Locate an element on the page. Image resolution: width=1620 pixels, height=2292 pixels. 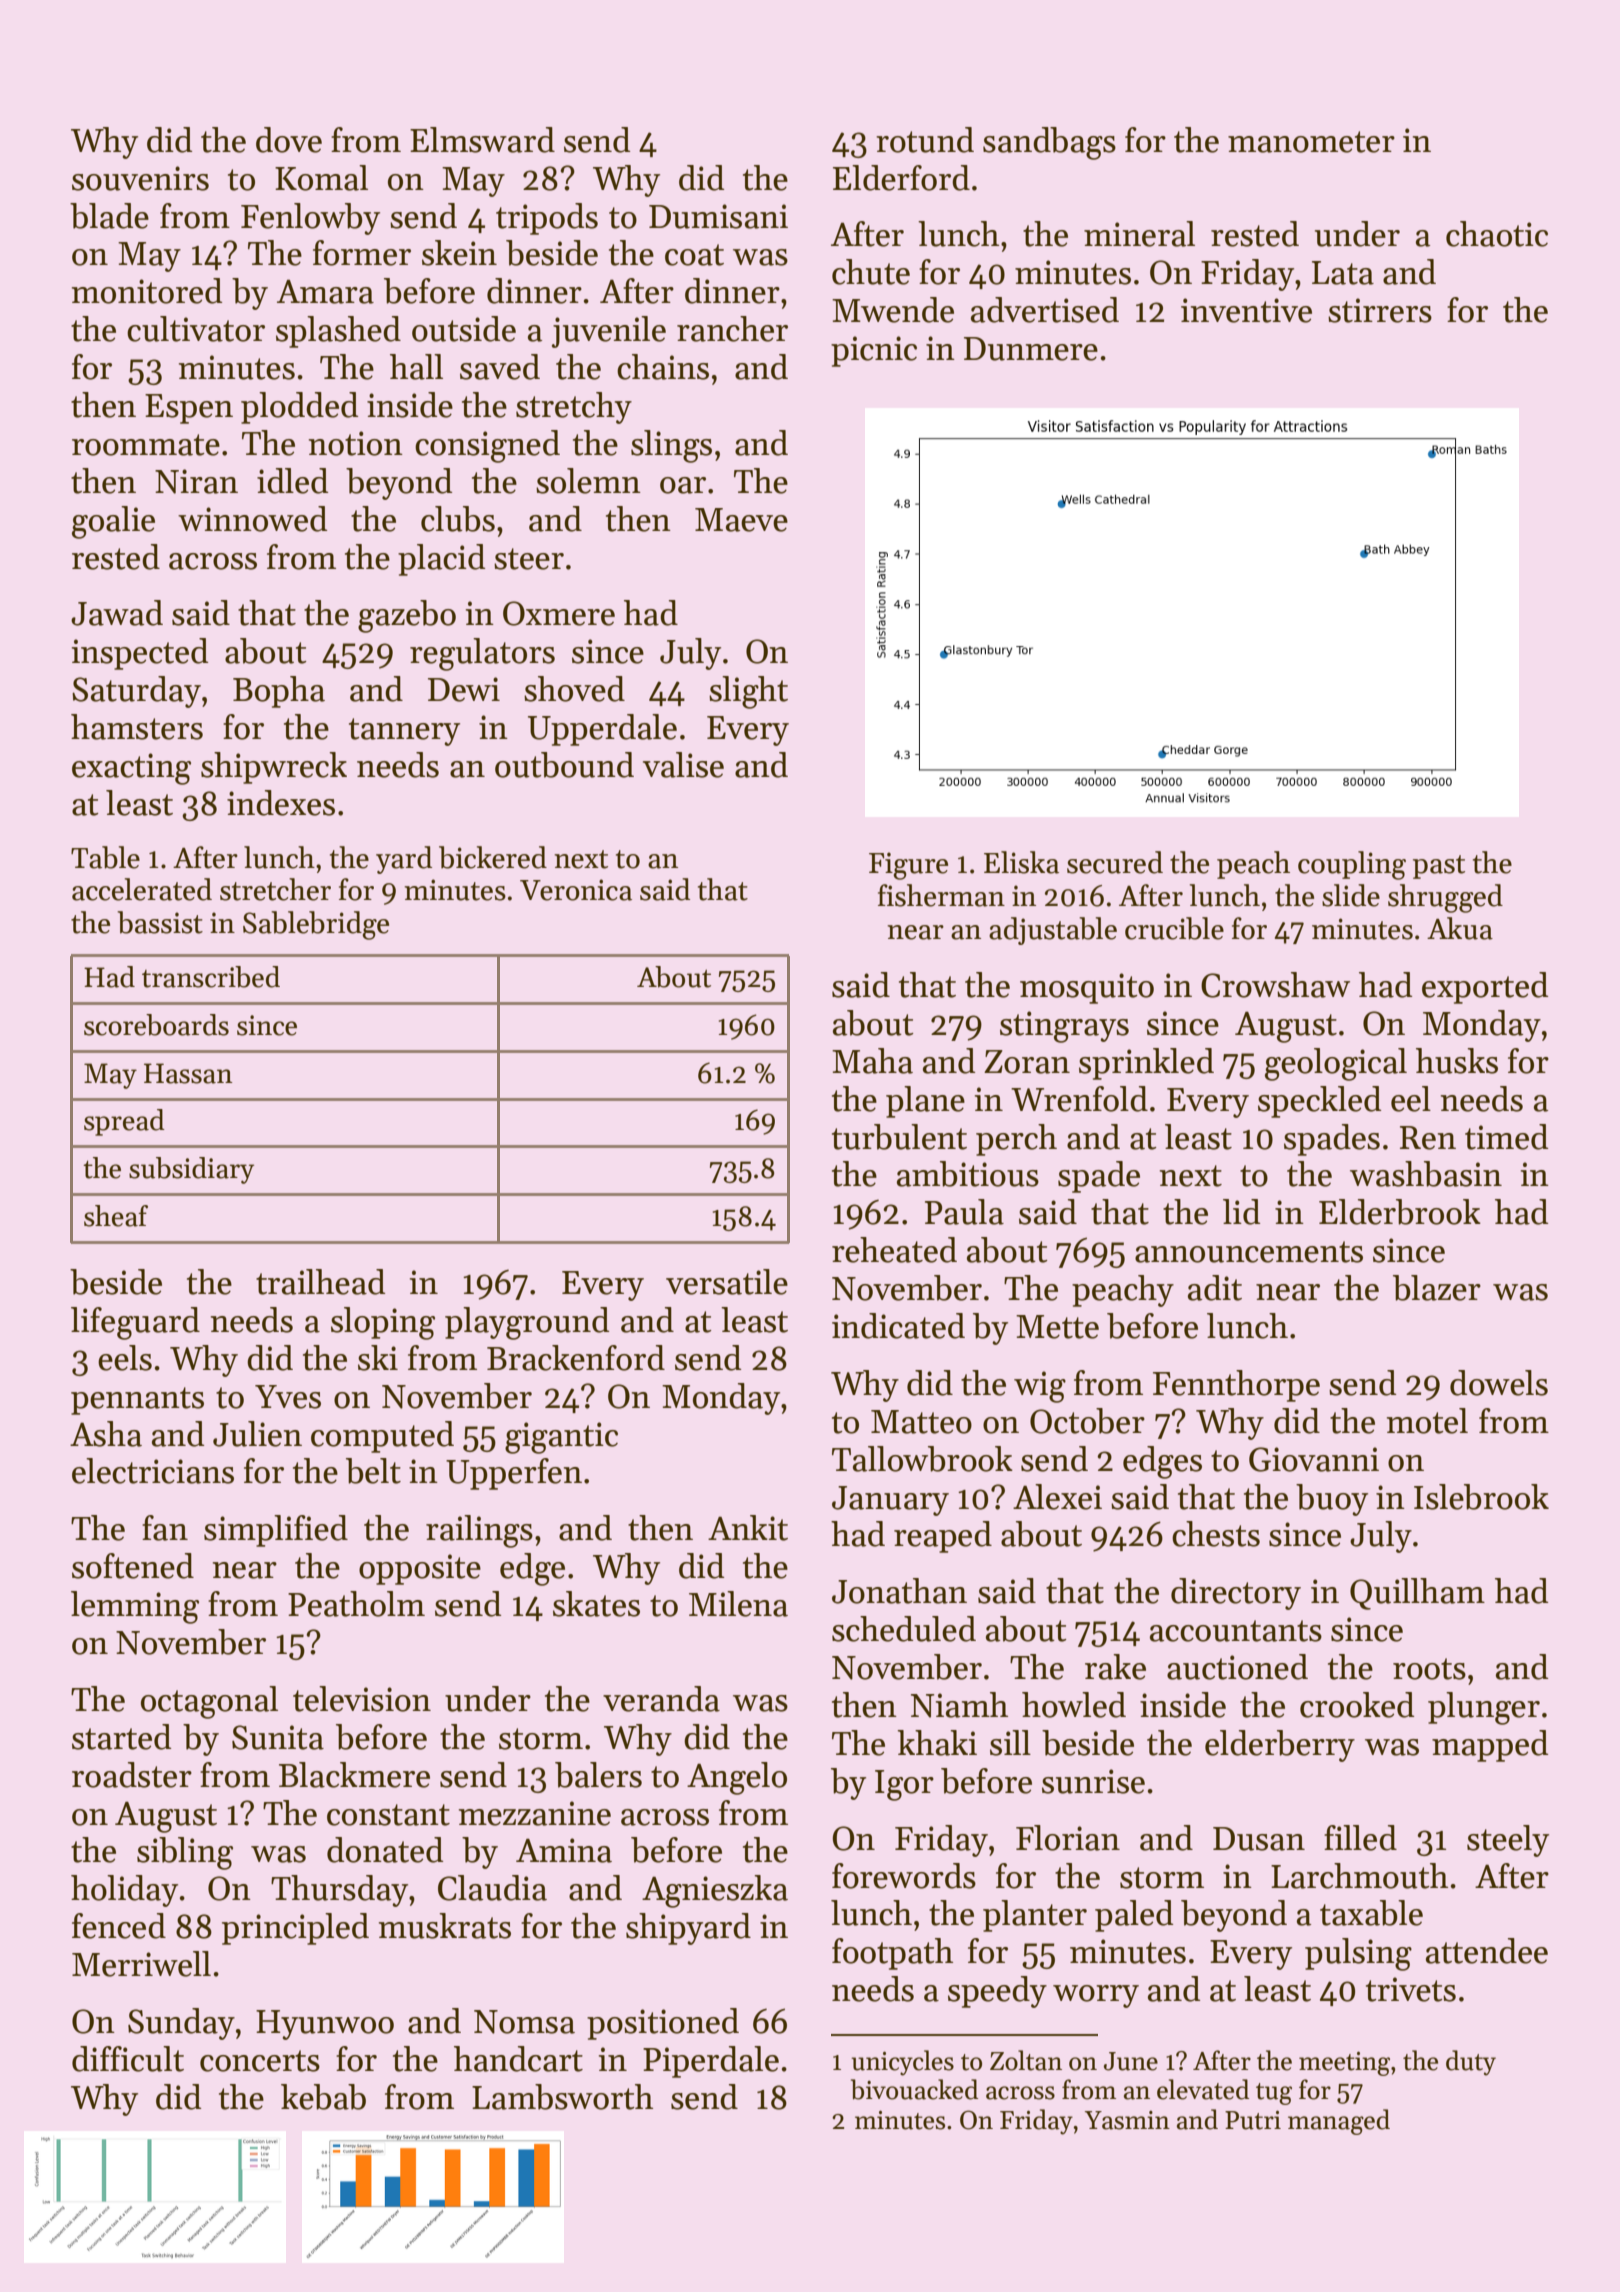
clubs is located at coordinates (458, 519).
